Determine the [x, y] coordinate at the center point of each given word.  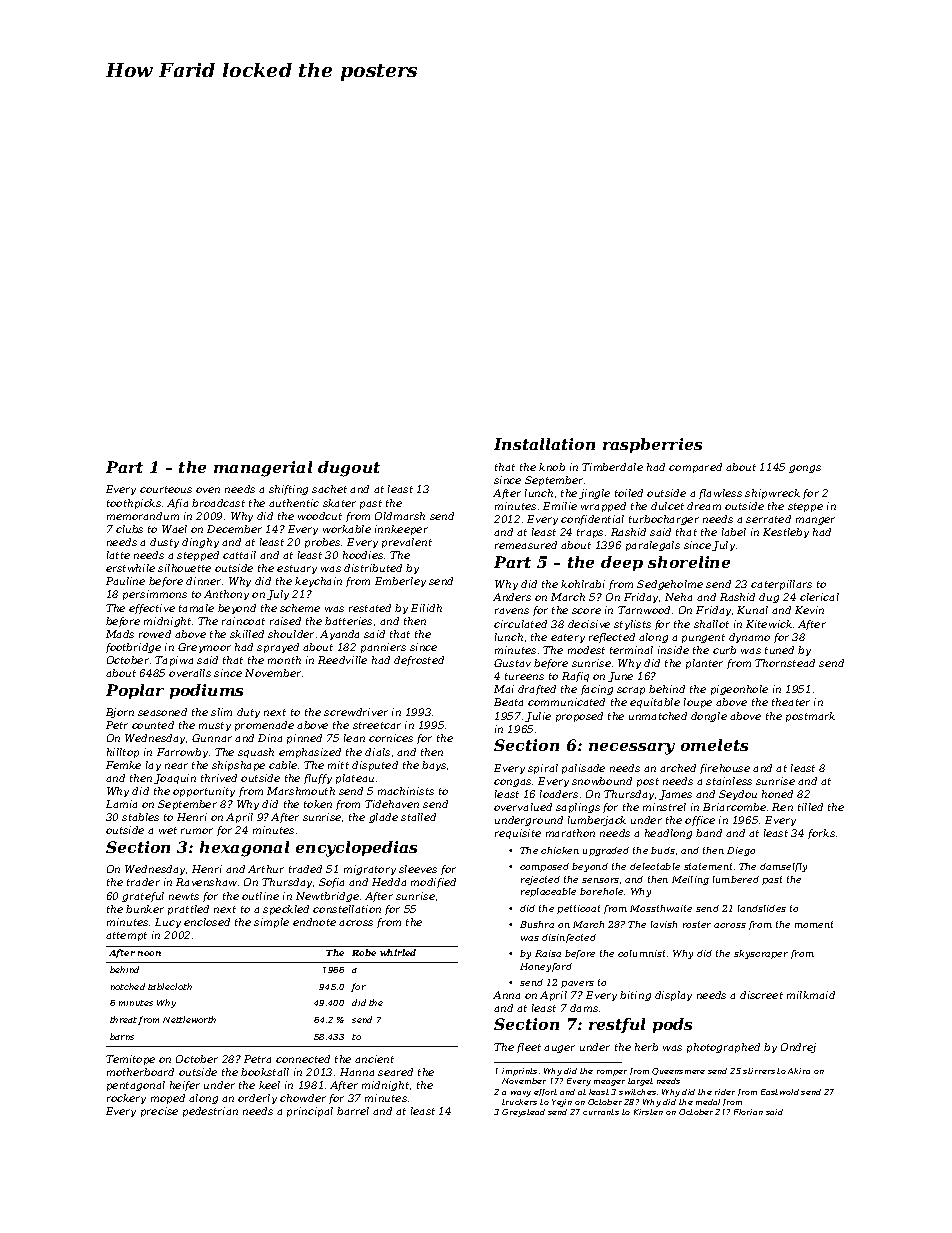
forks [821, 834]
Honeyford [546, 967]
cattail [239, 555]
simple [271, 923]
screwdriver [356, 712]
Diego [741, 851]
